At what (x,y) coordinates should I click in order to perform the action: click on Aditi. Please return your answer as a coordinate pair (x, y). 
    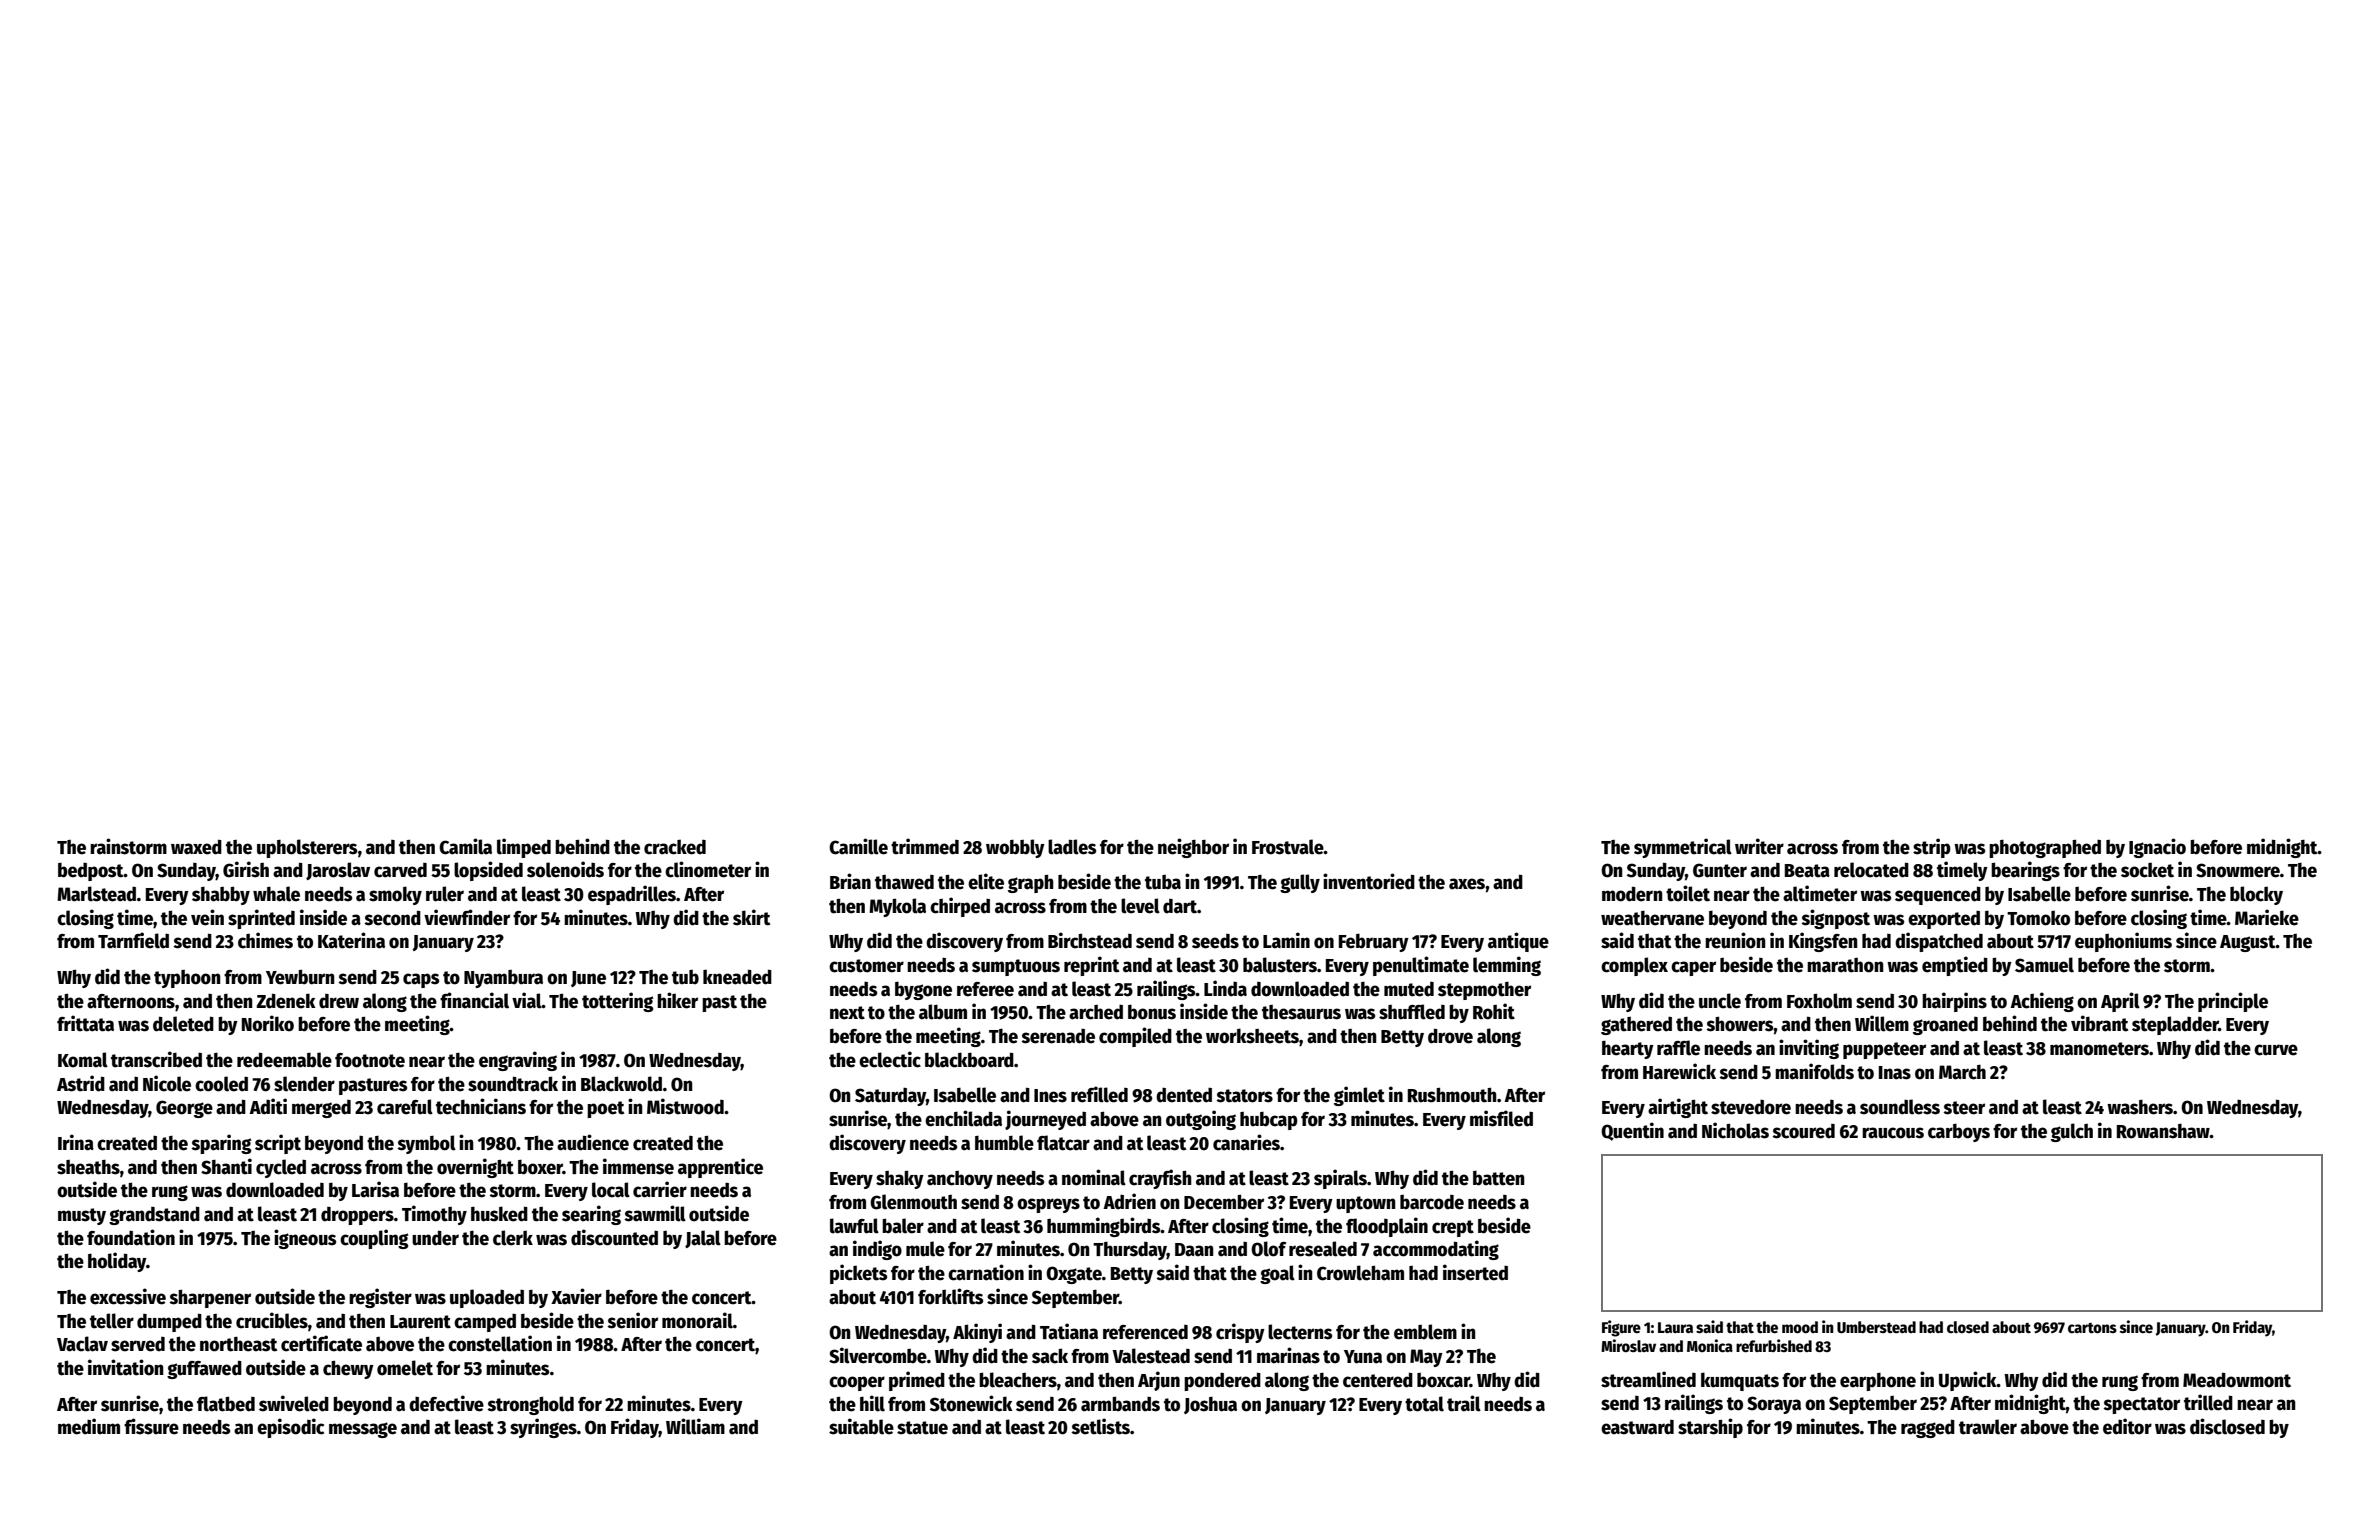
    Looking at the image, I should click on (268, 1106).
